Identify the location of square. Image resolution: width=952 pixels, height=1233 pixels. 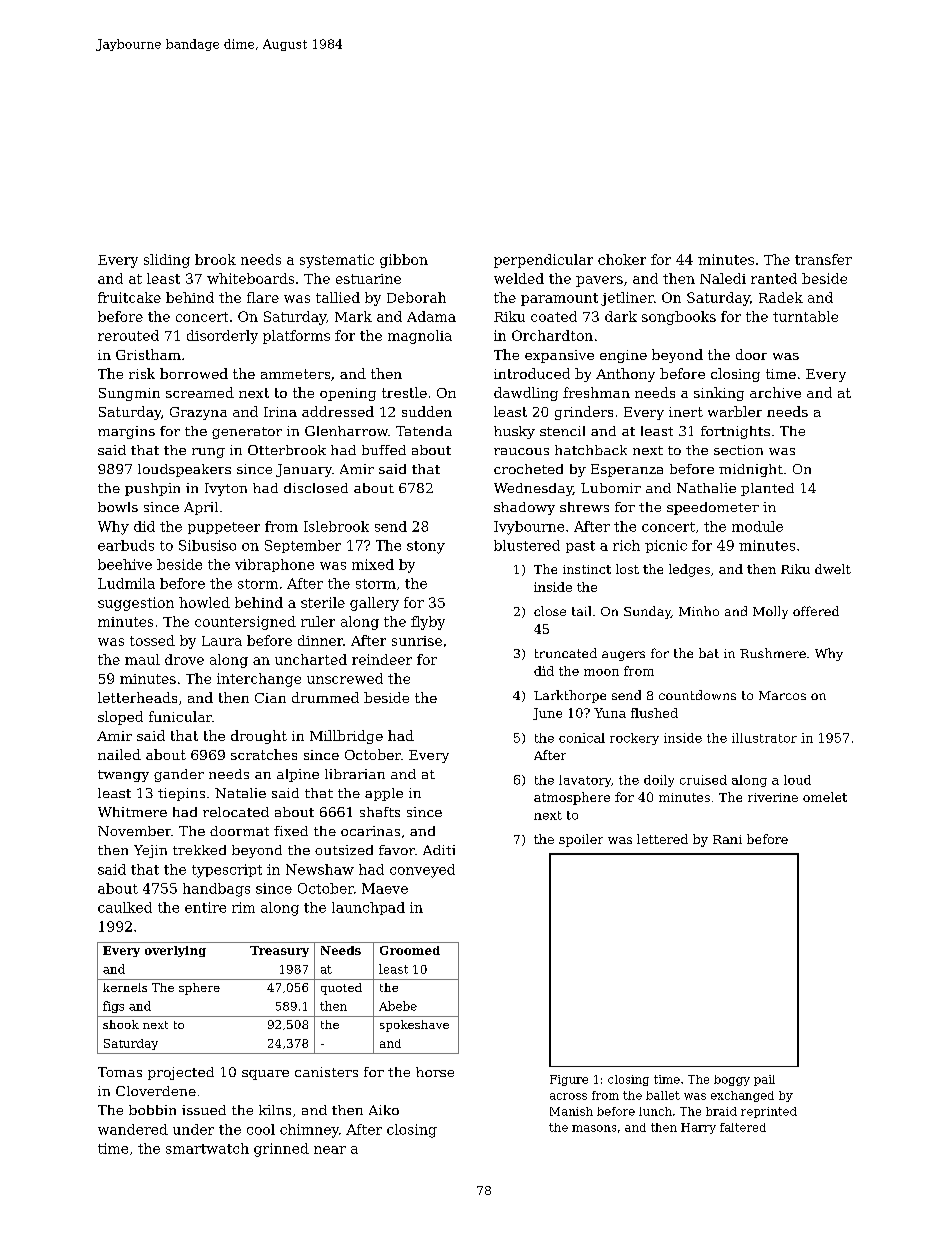
(265, 1075).
